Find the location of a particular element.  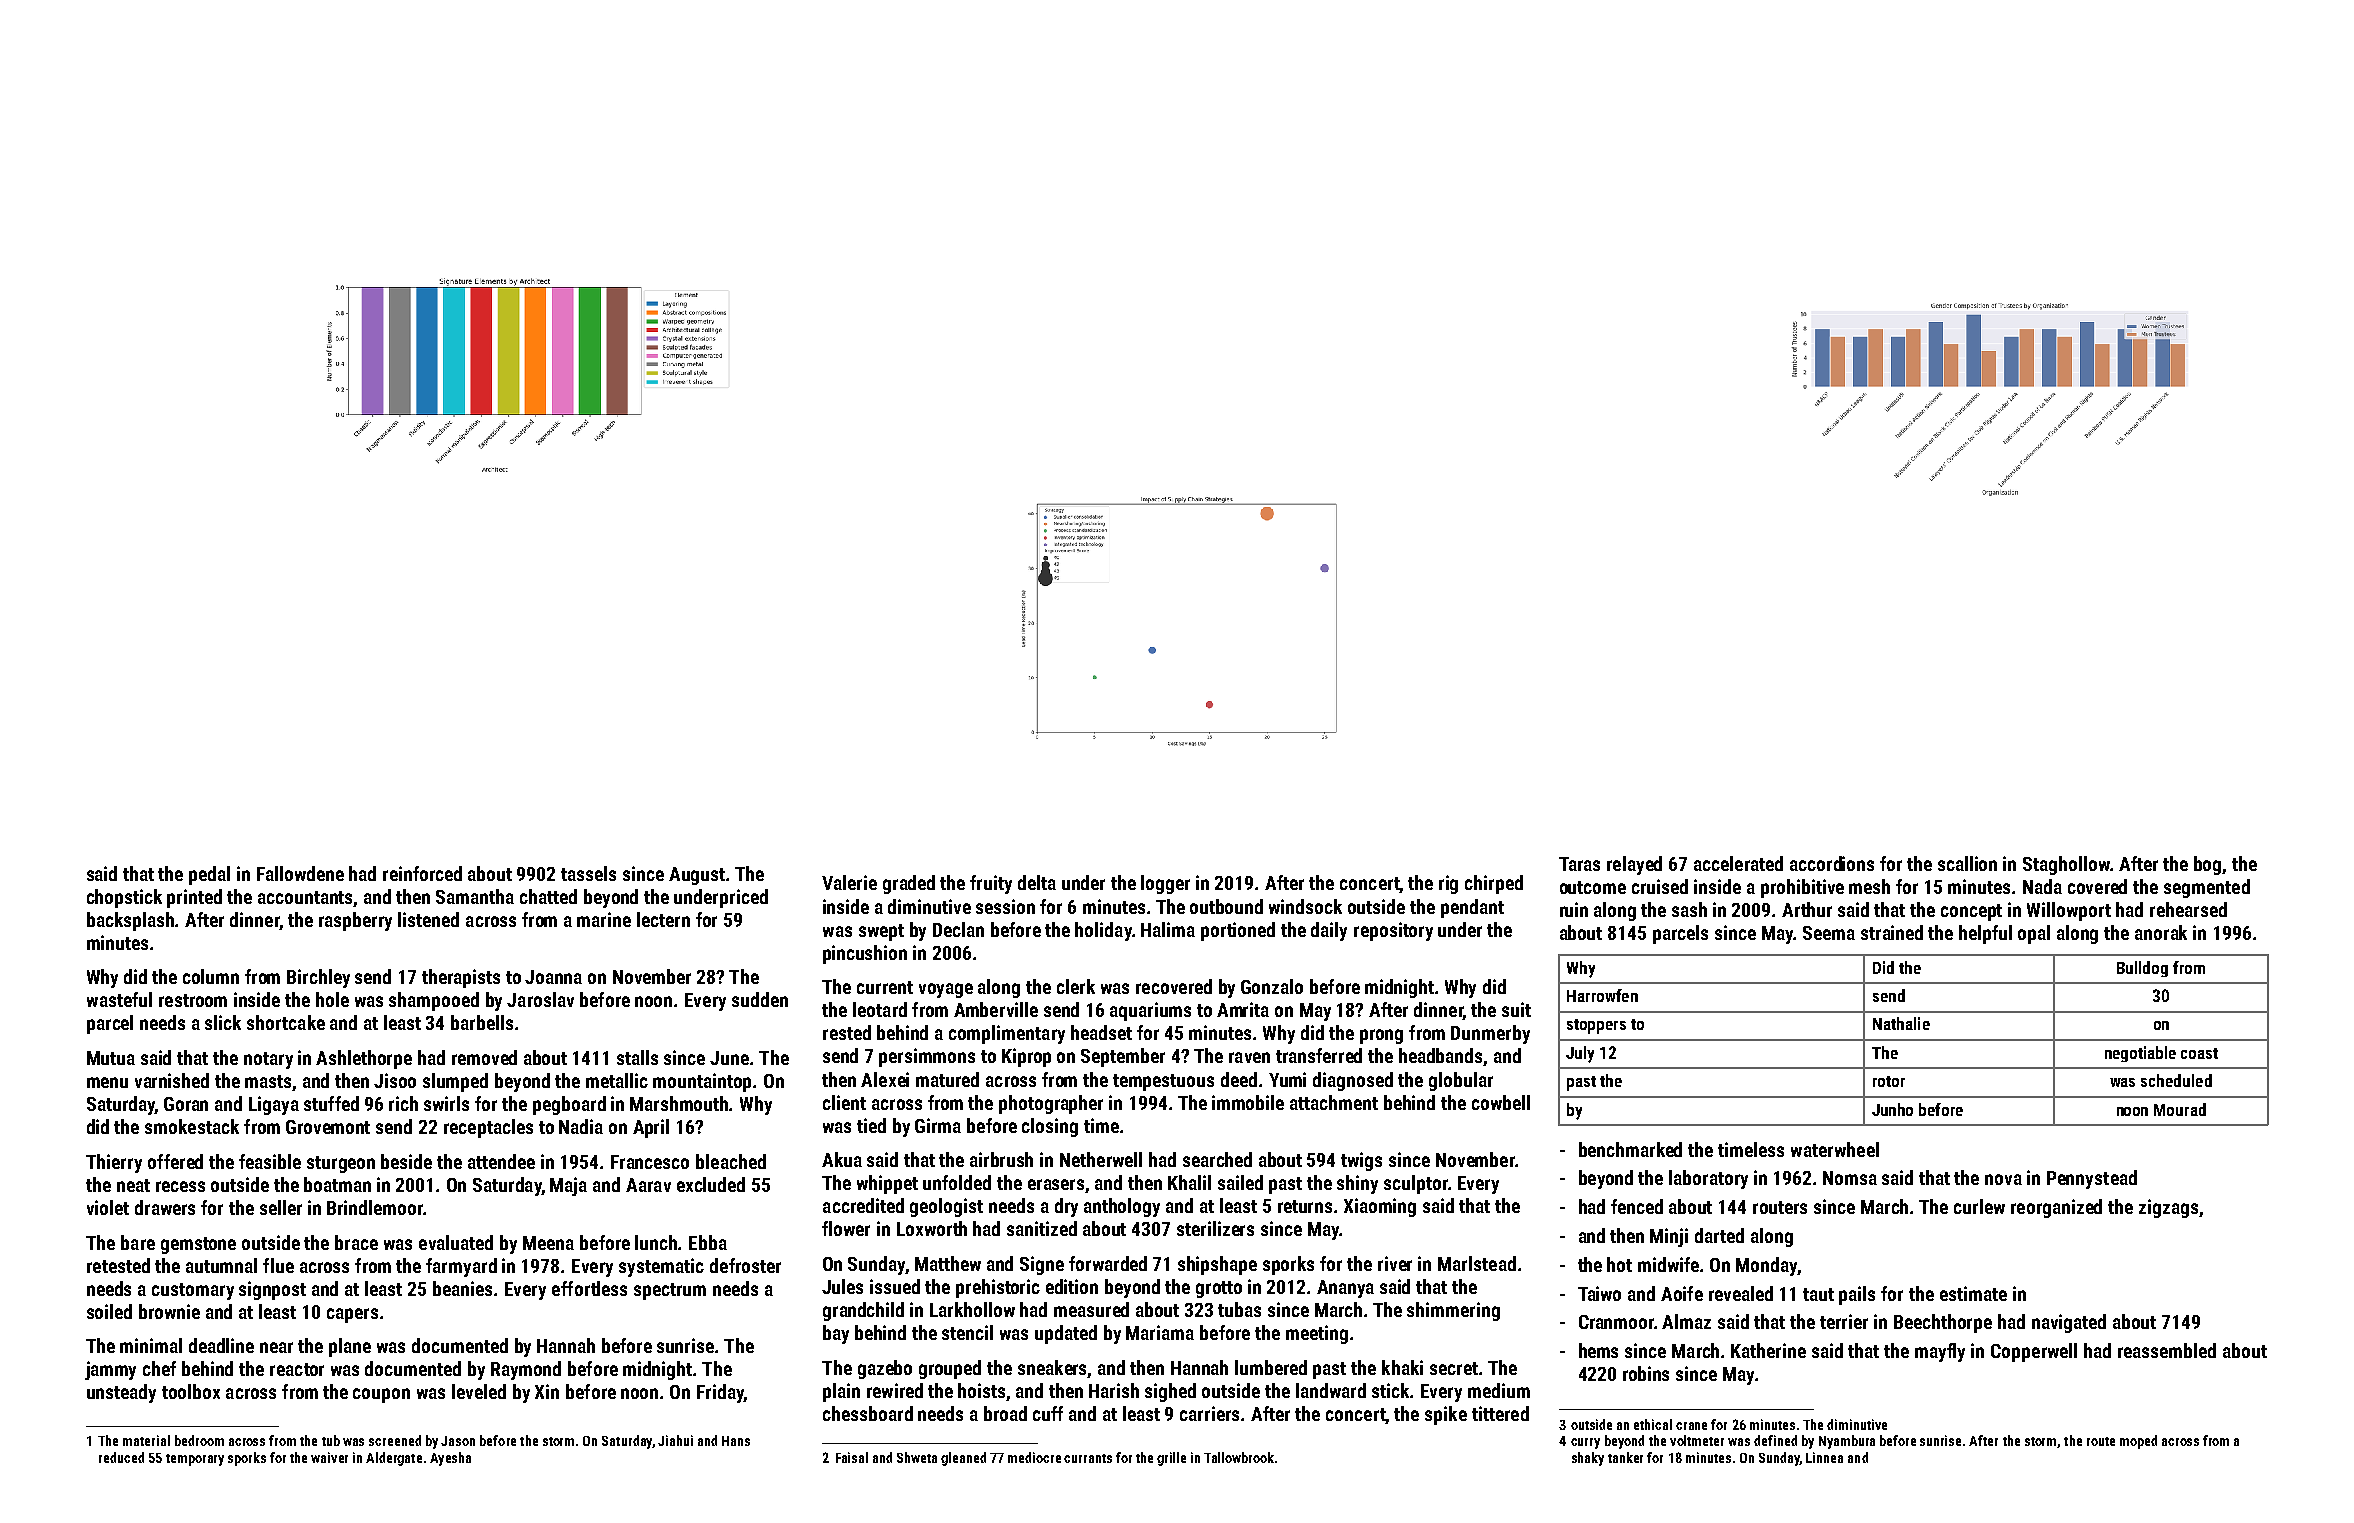

waiver is located at coordinates (329, 1457).
